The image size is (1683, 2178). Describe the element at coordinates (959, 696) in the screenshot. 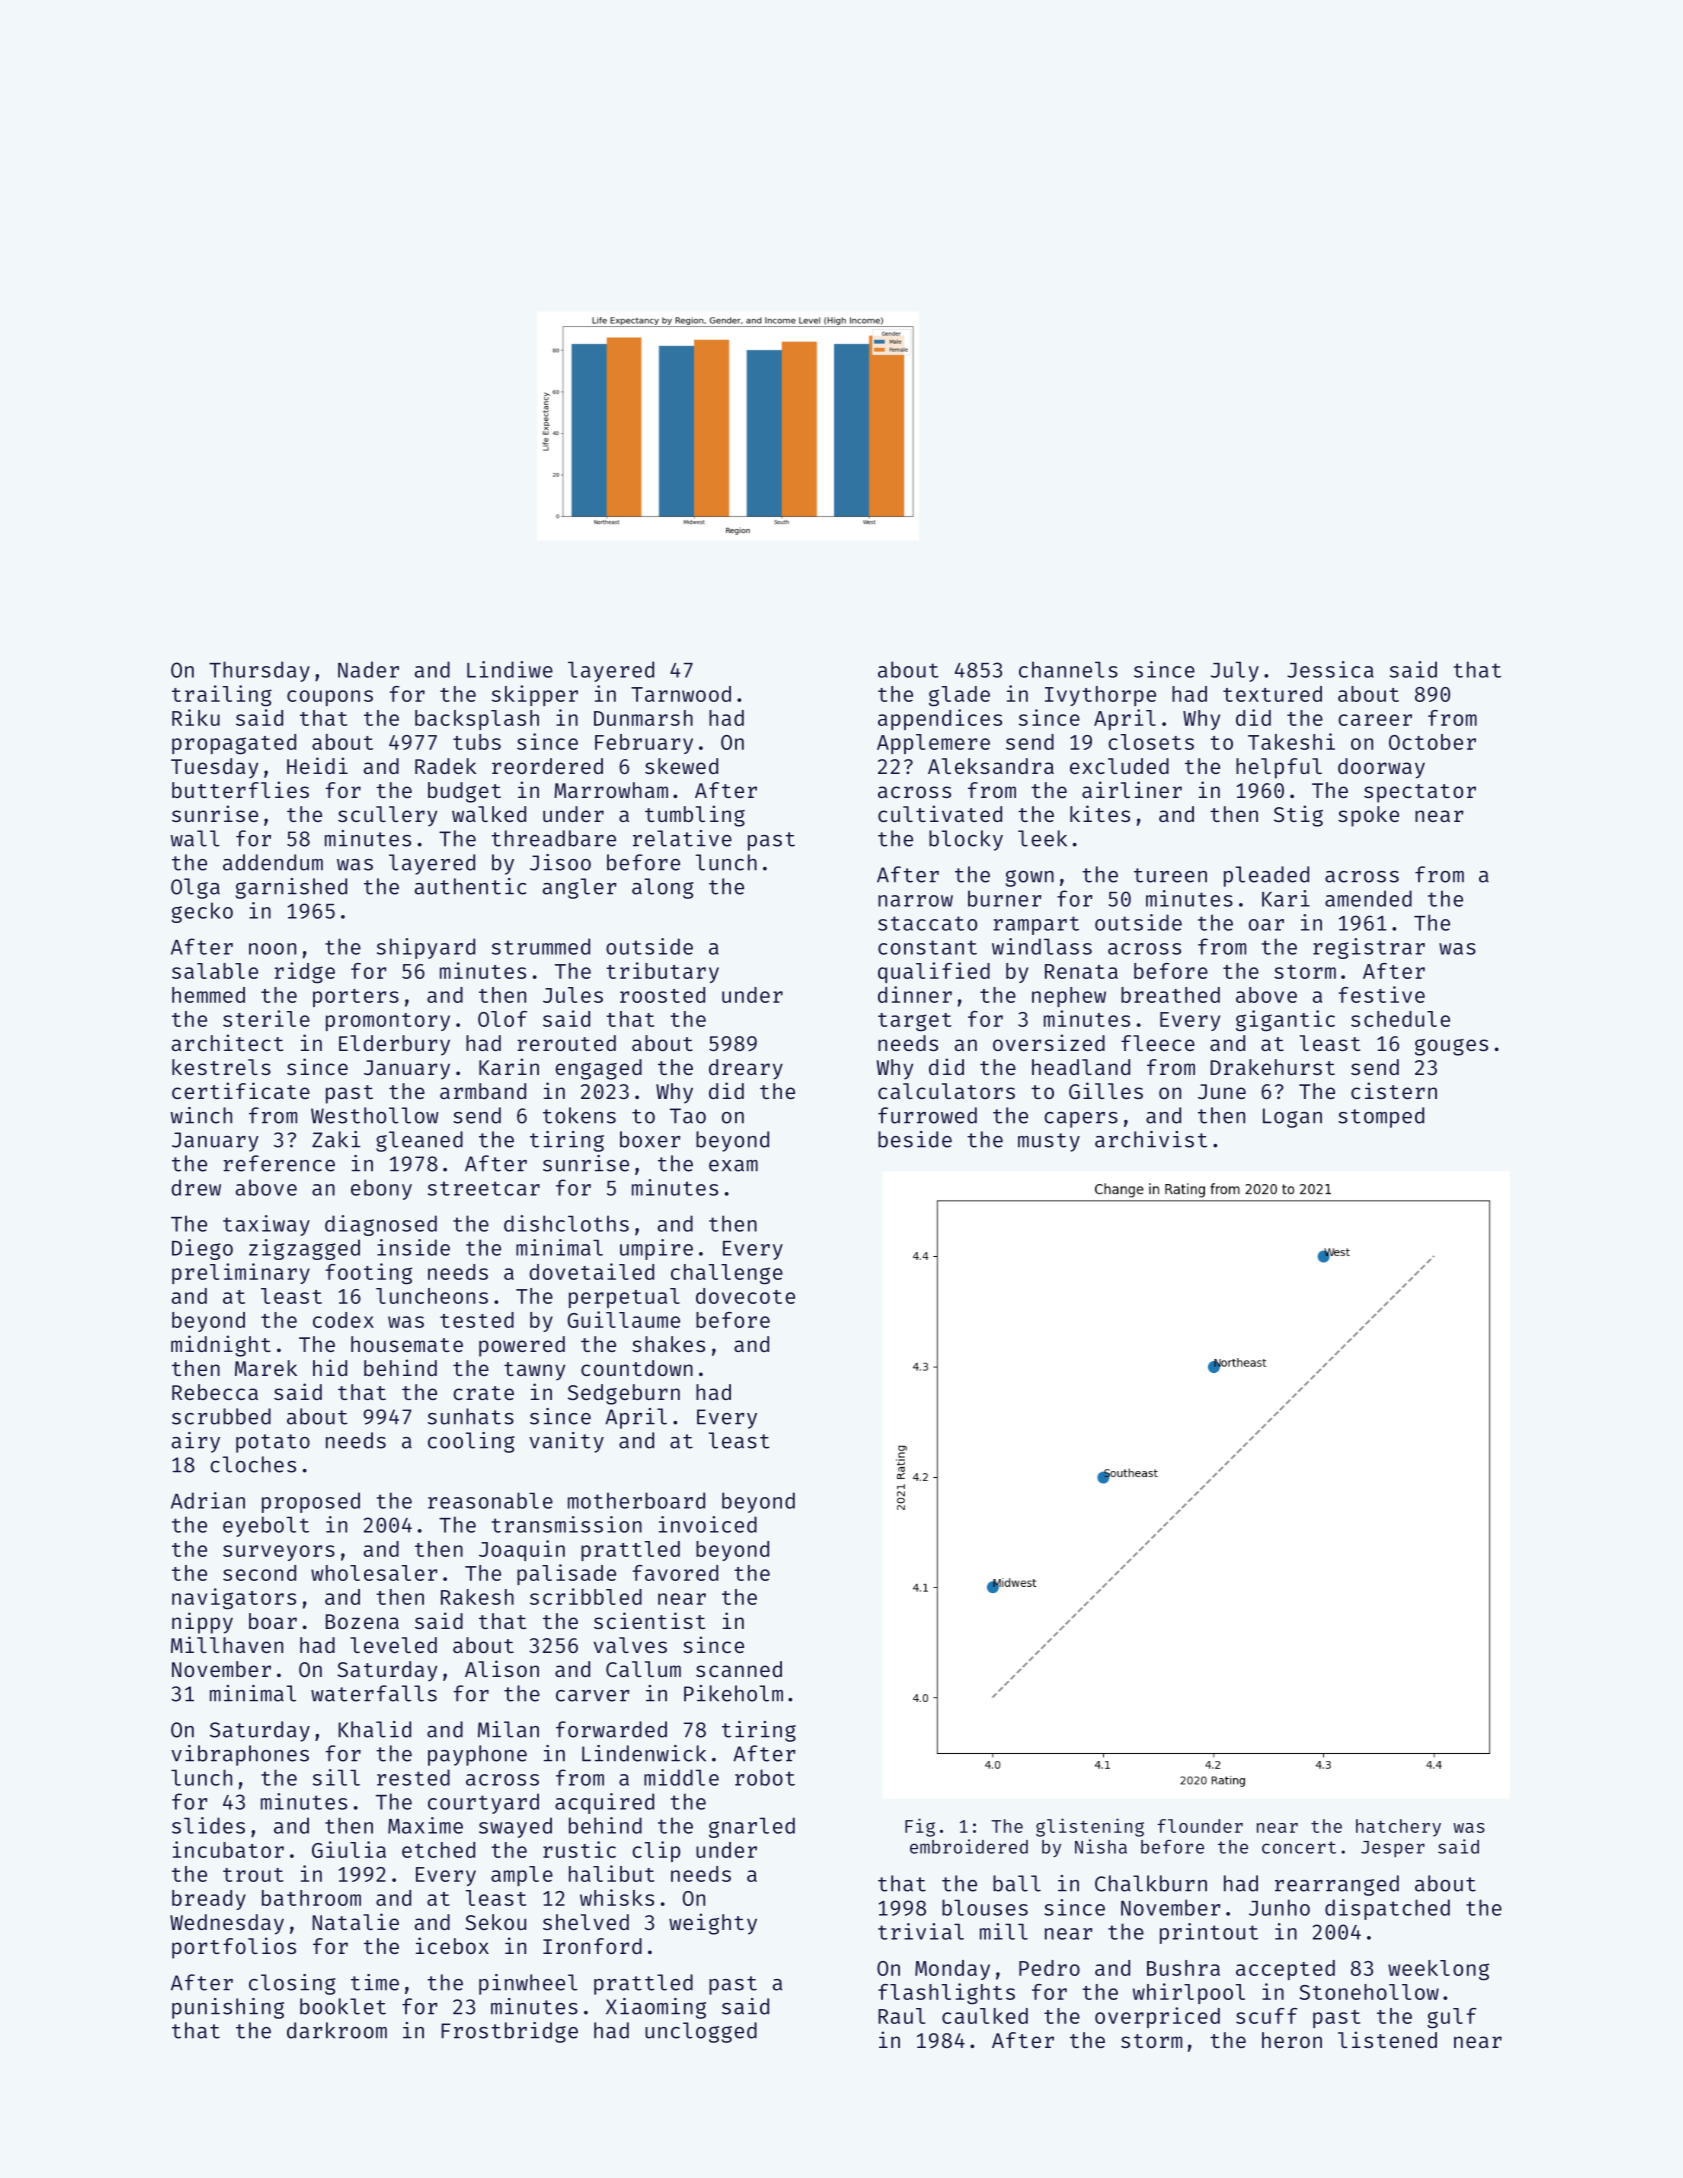

I see `glade` at that location.
